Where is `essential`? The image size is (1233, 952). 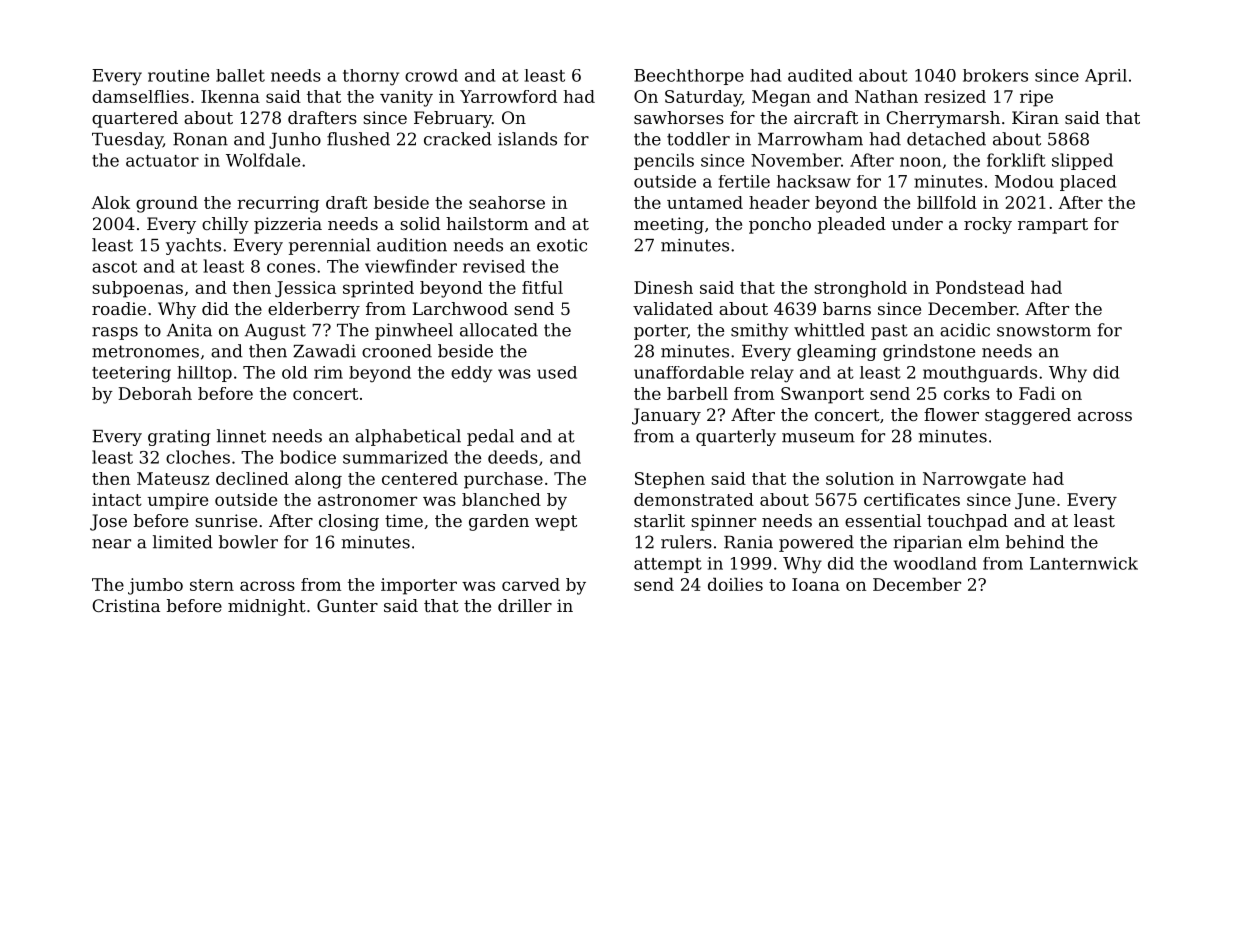 essential is located at coordinates (883, 520).
